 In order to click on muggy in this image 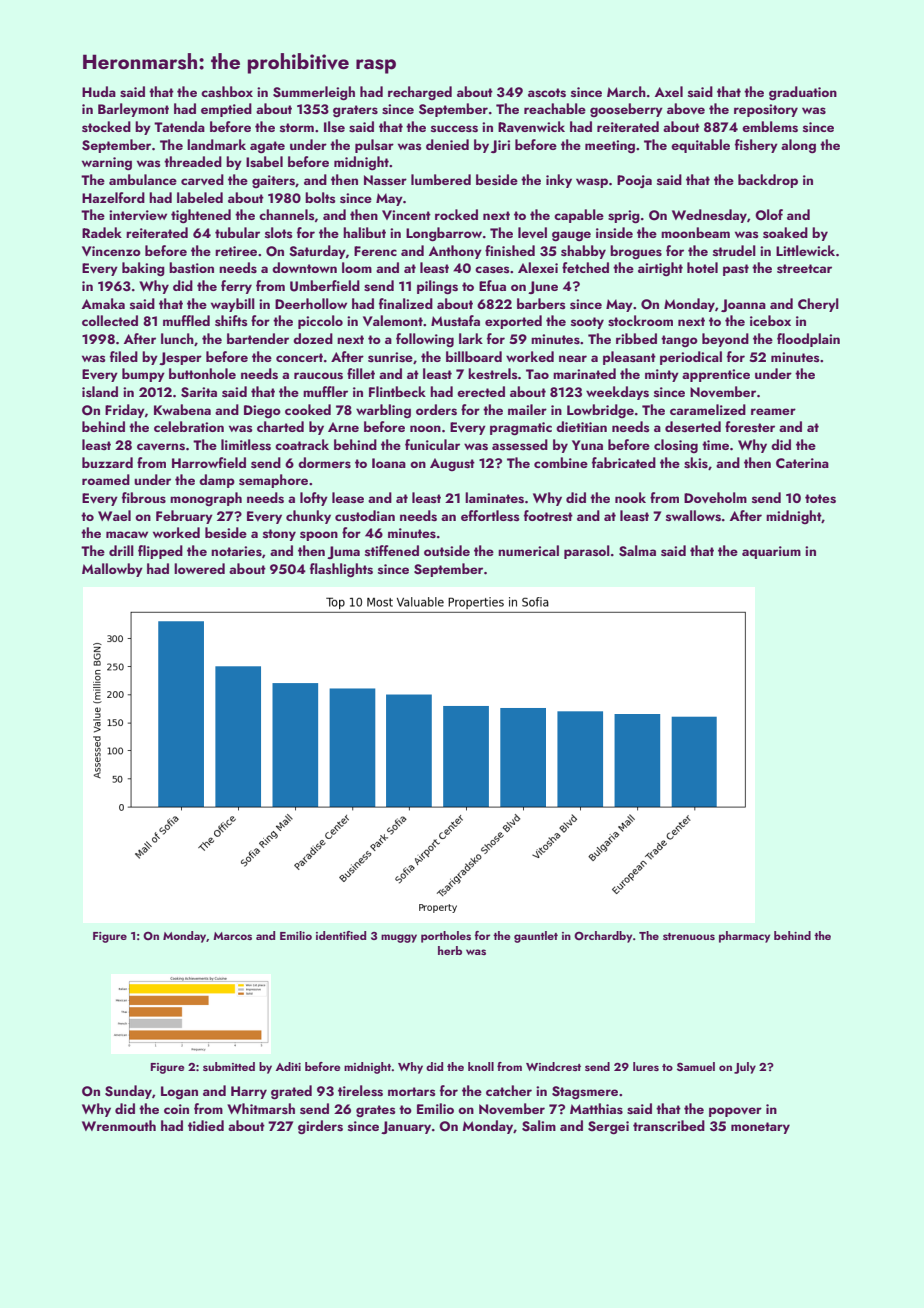, I will do `click(399, 938)`.
